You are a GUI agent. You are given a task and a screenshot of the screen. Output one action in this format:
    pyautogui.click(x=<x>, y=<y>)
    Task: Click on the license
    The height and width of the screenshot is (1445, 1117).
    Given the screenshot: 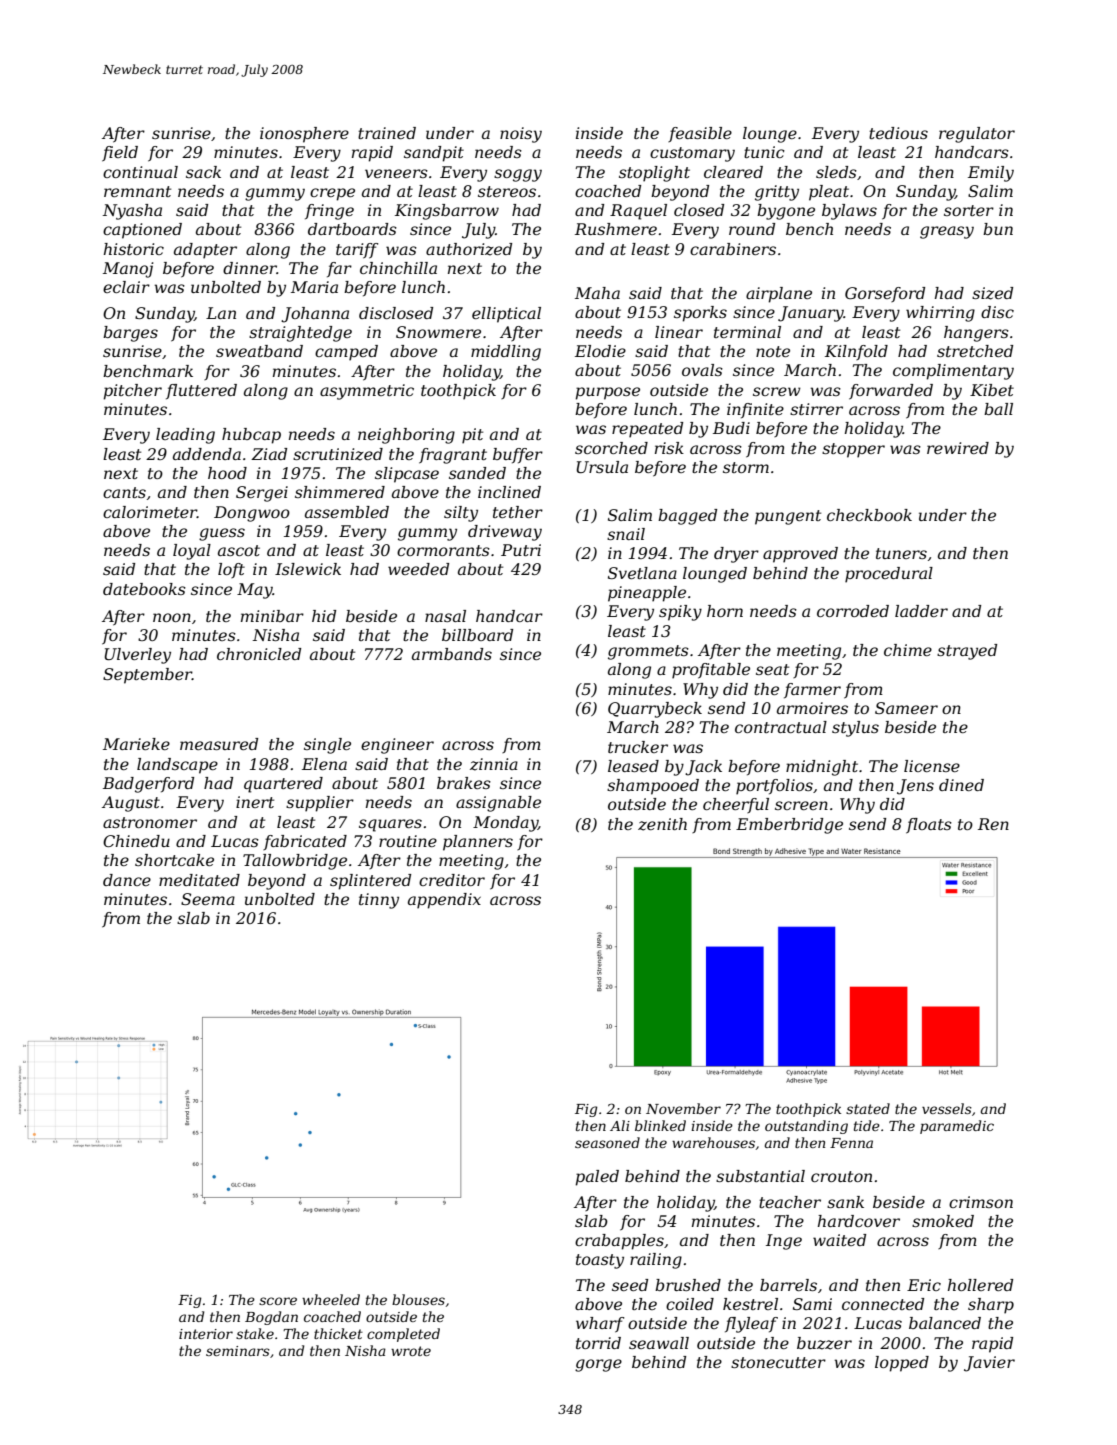 What is the action you would take?
    pyautogui.click(x=932, y=766)
